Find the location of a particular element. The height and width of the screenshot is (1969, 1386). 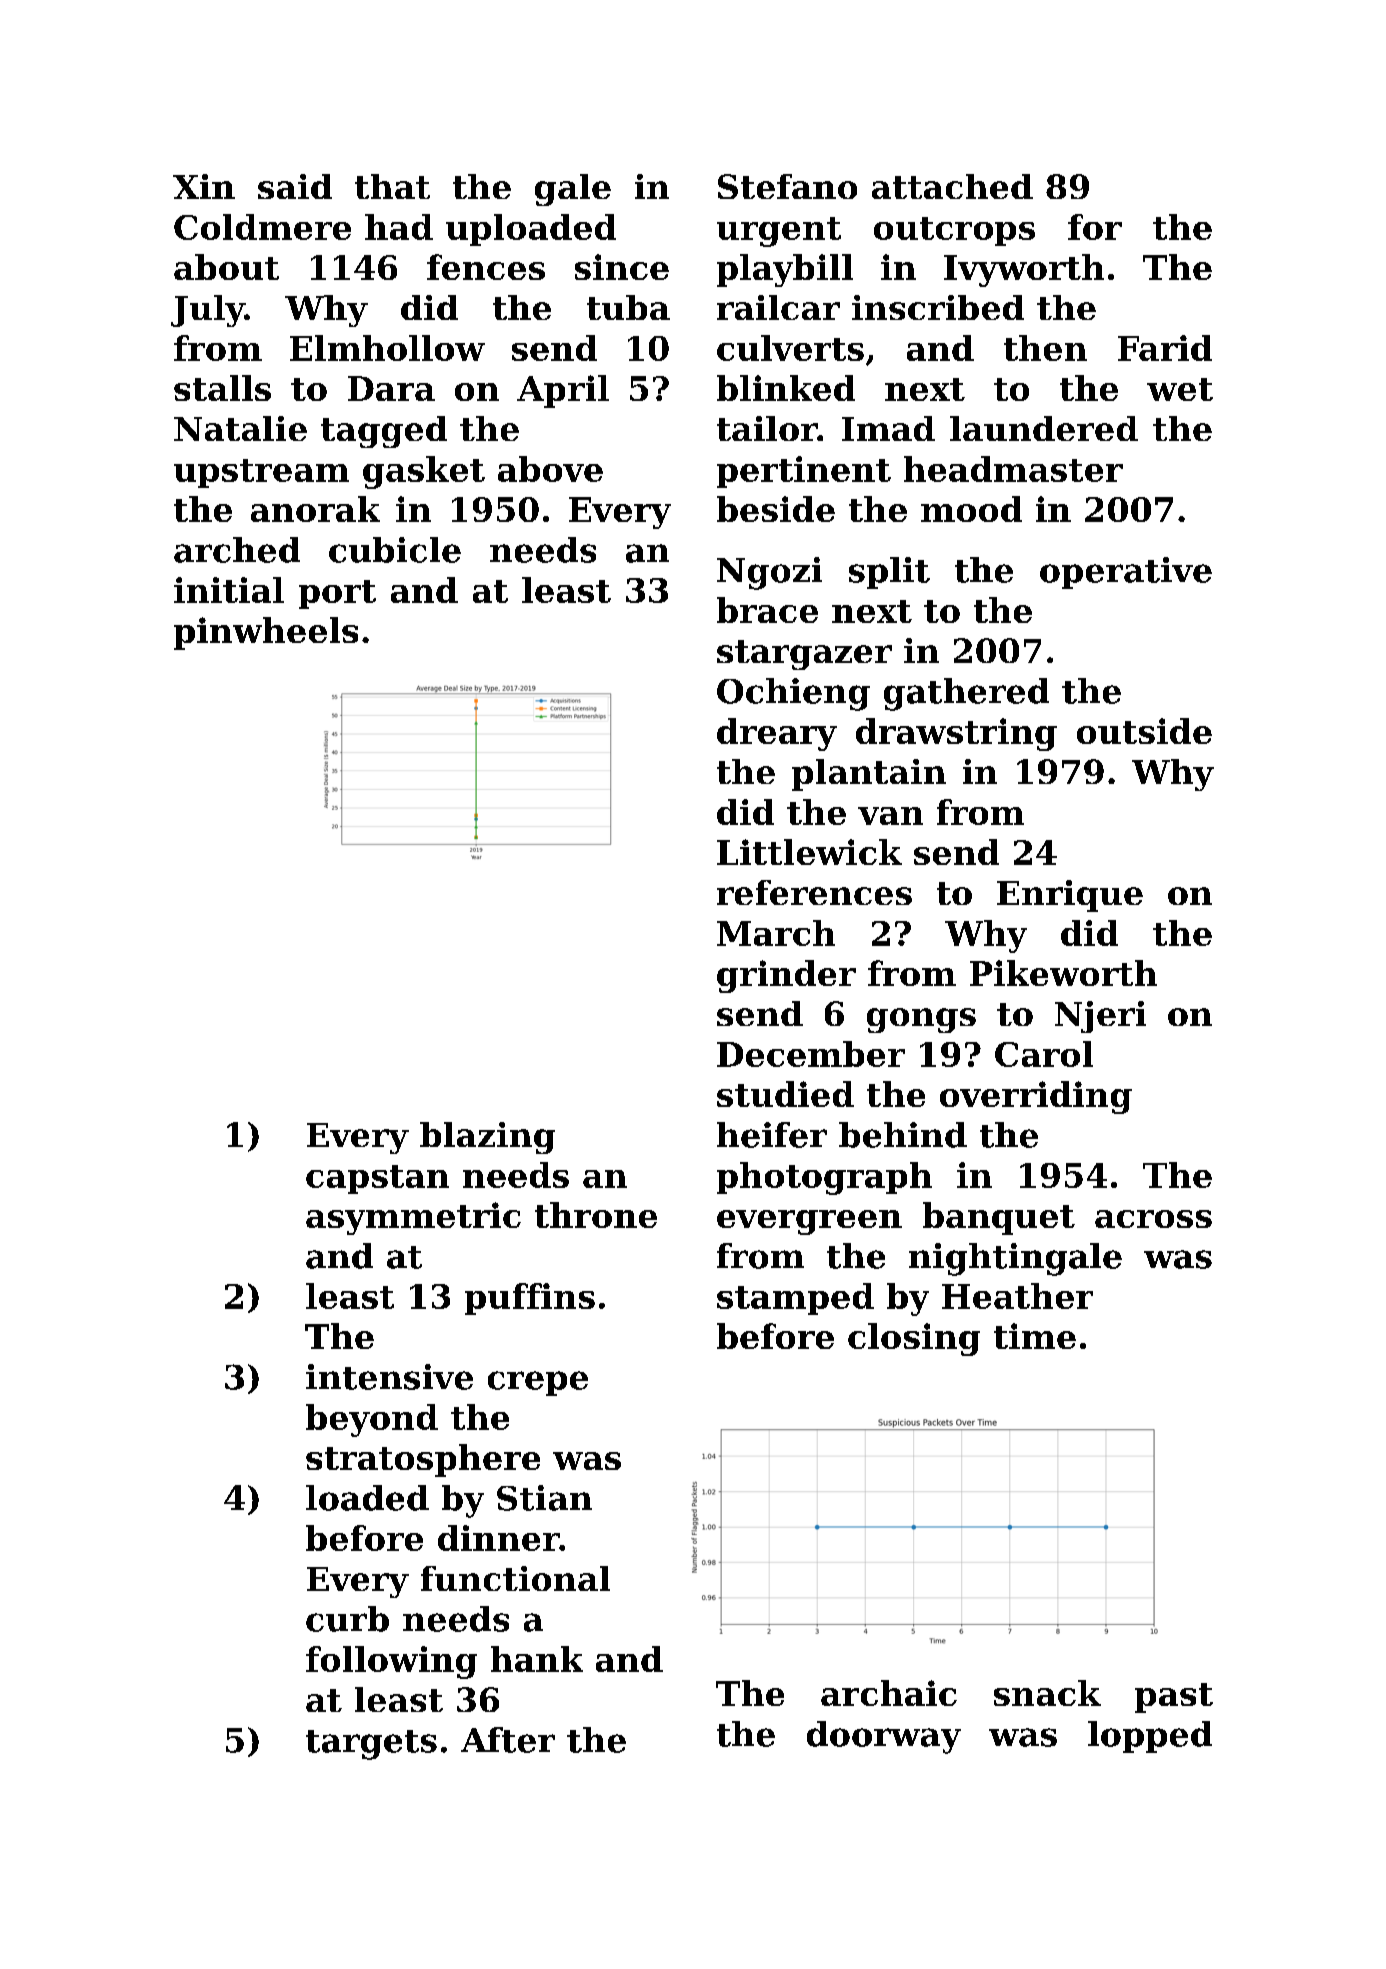

since is located at coordinates (622, 267).
